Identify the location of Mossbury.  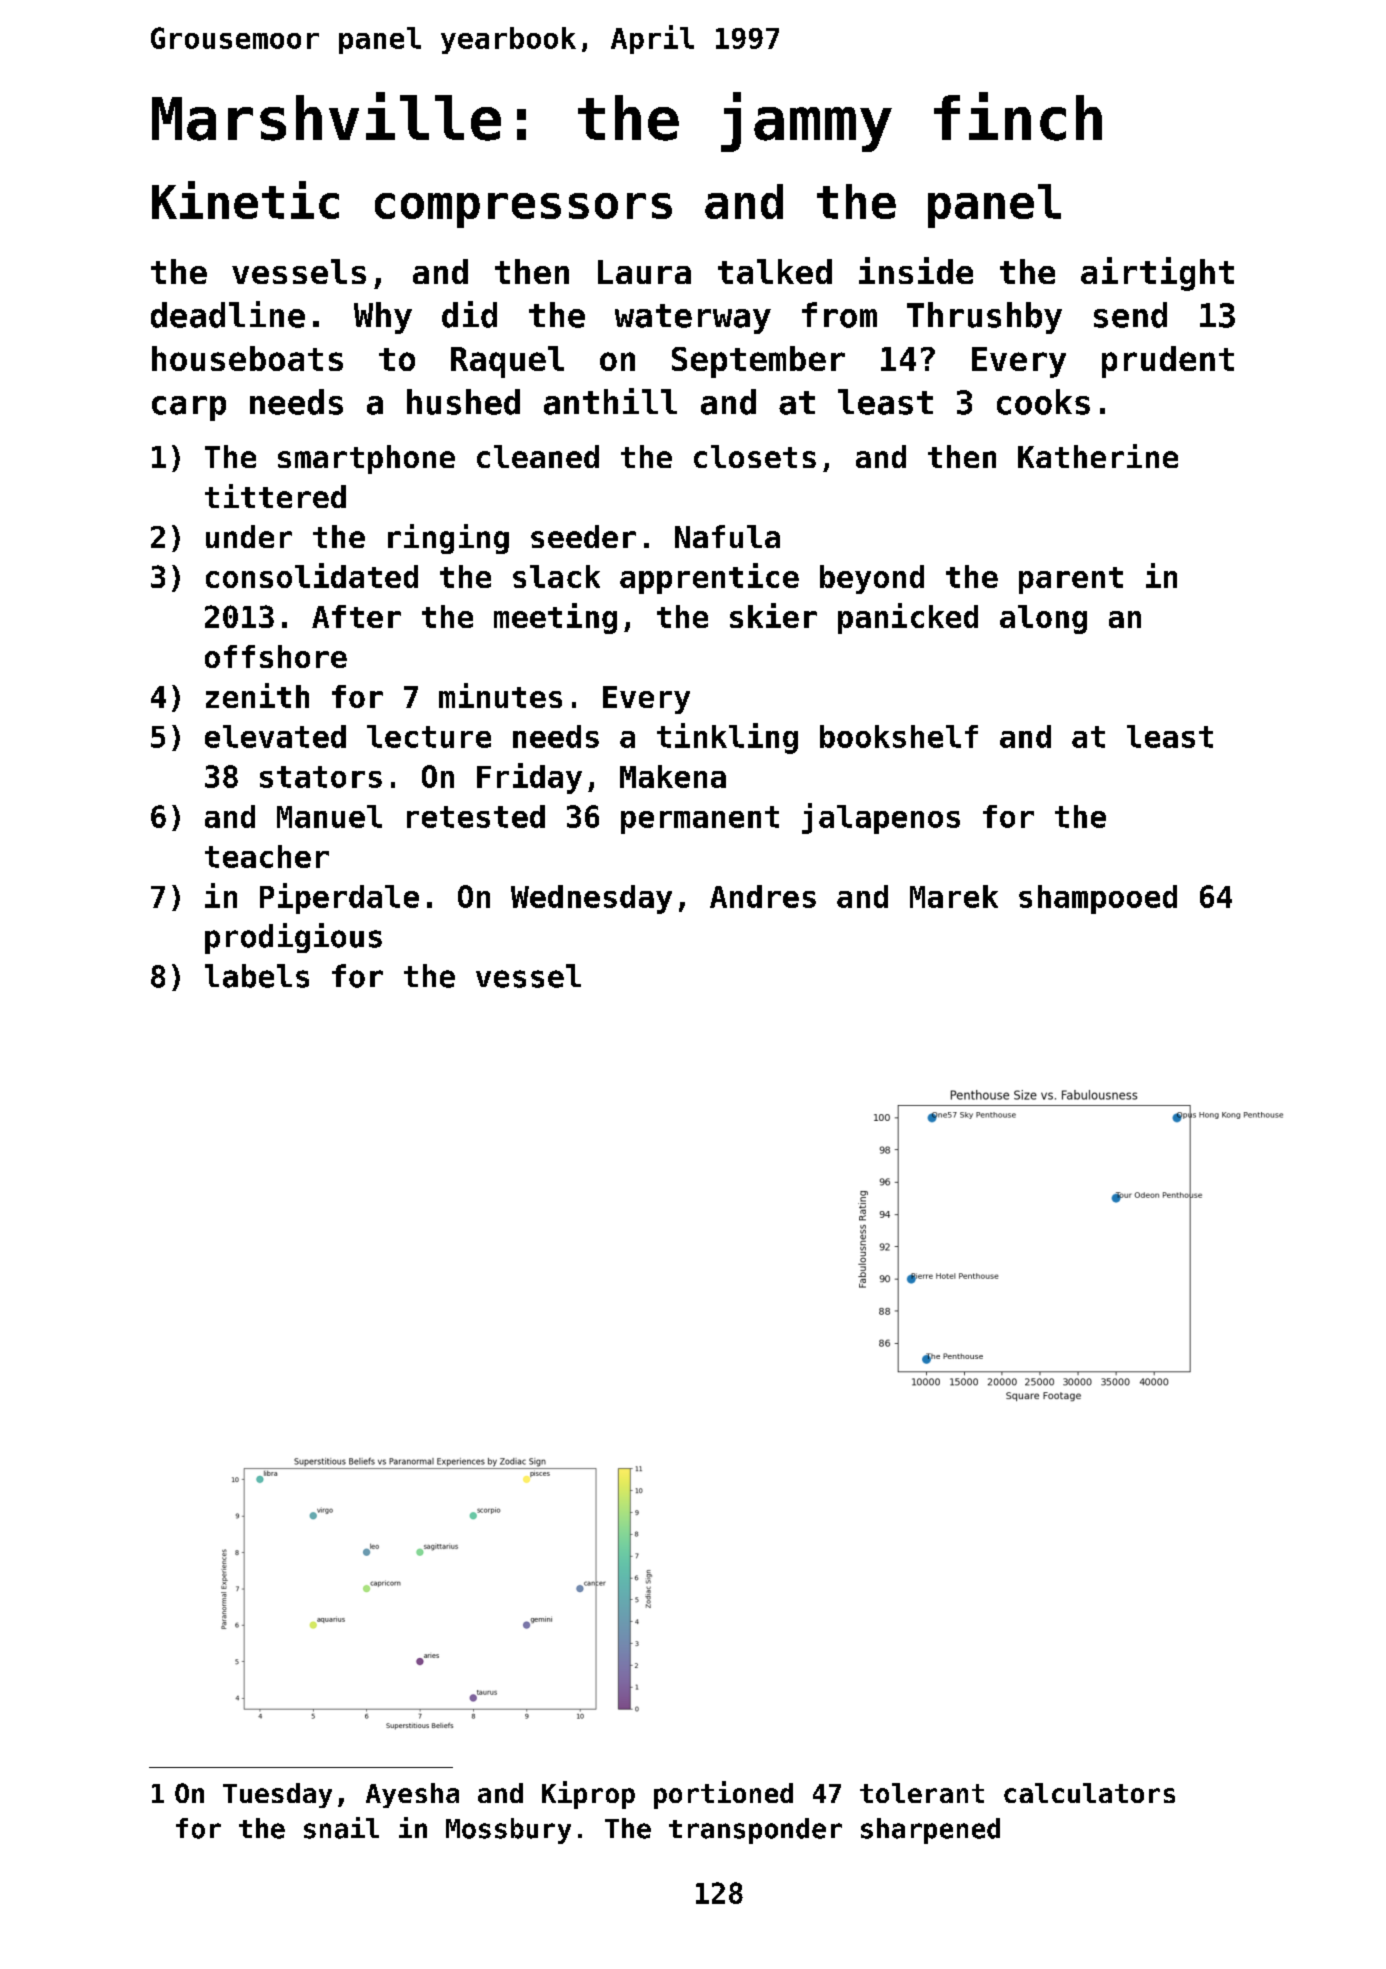
(508, 1831).
